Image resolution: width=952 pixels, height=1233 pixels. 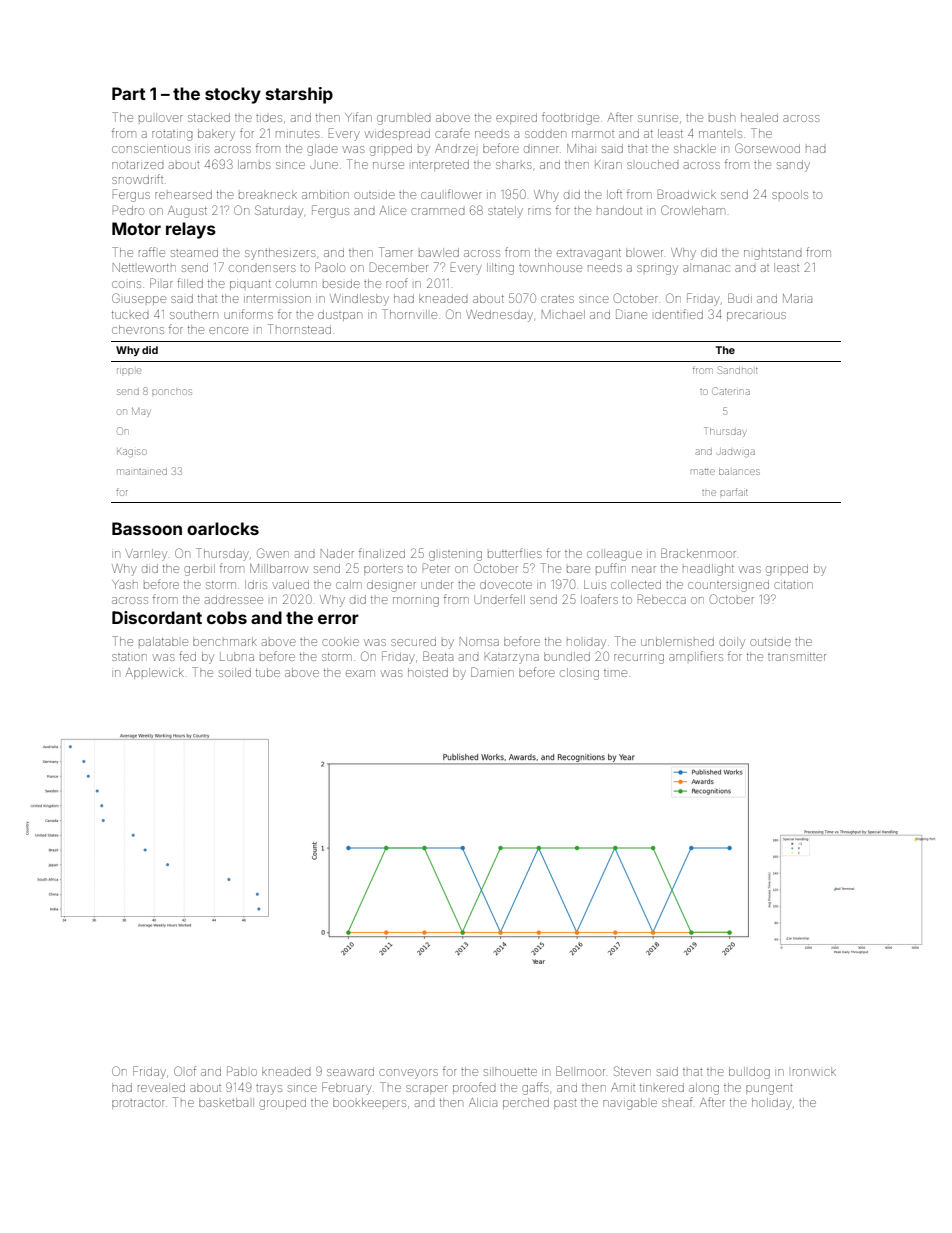 What do you see at coordinates (510, 1071) in the screenshot?
I see `silhouette` at bounding box center [510, 1071].
